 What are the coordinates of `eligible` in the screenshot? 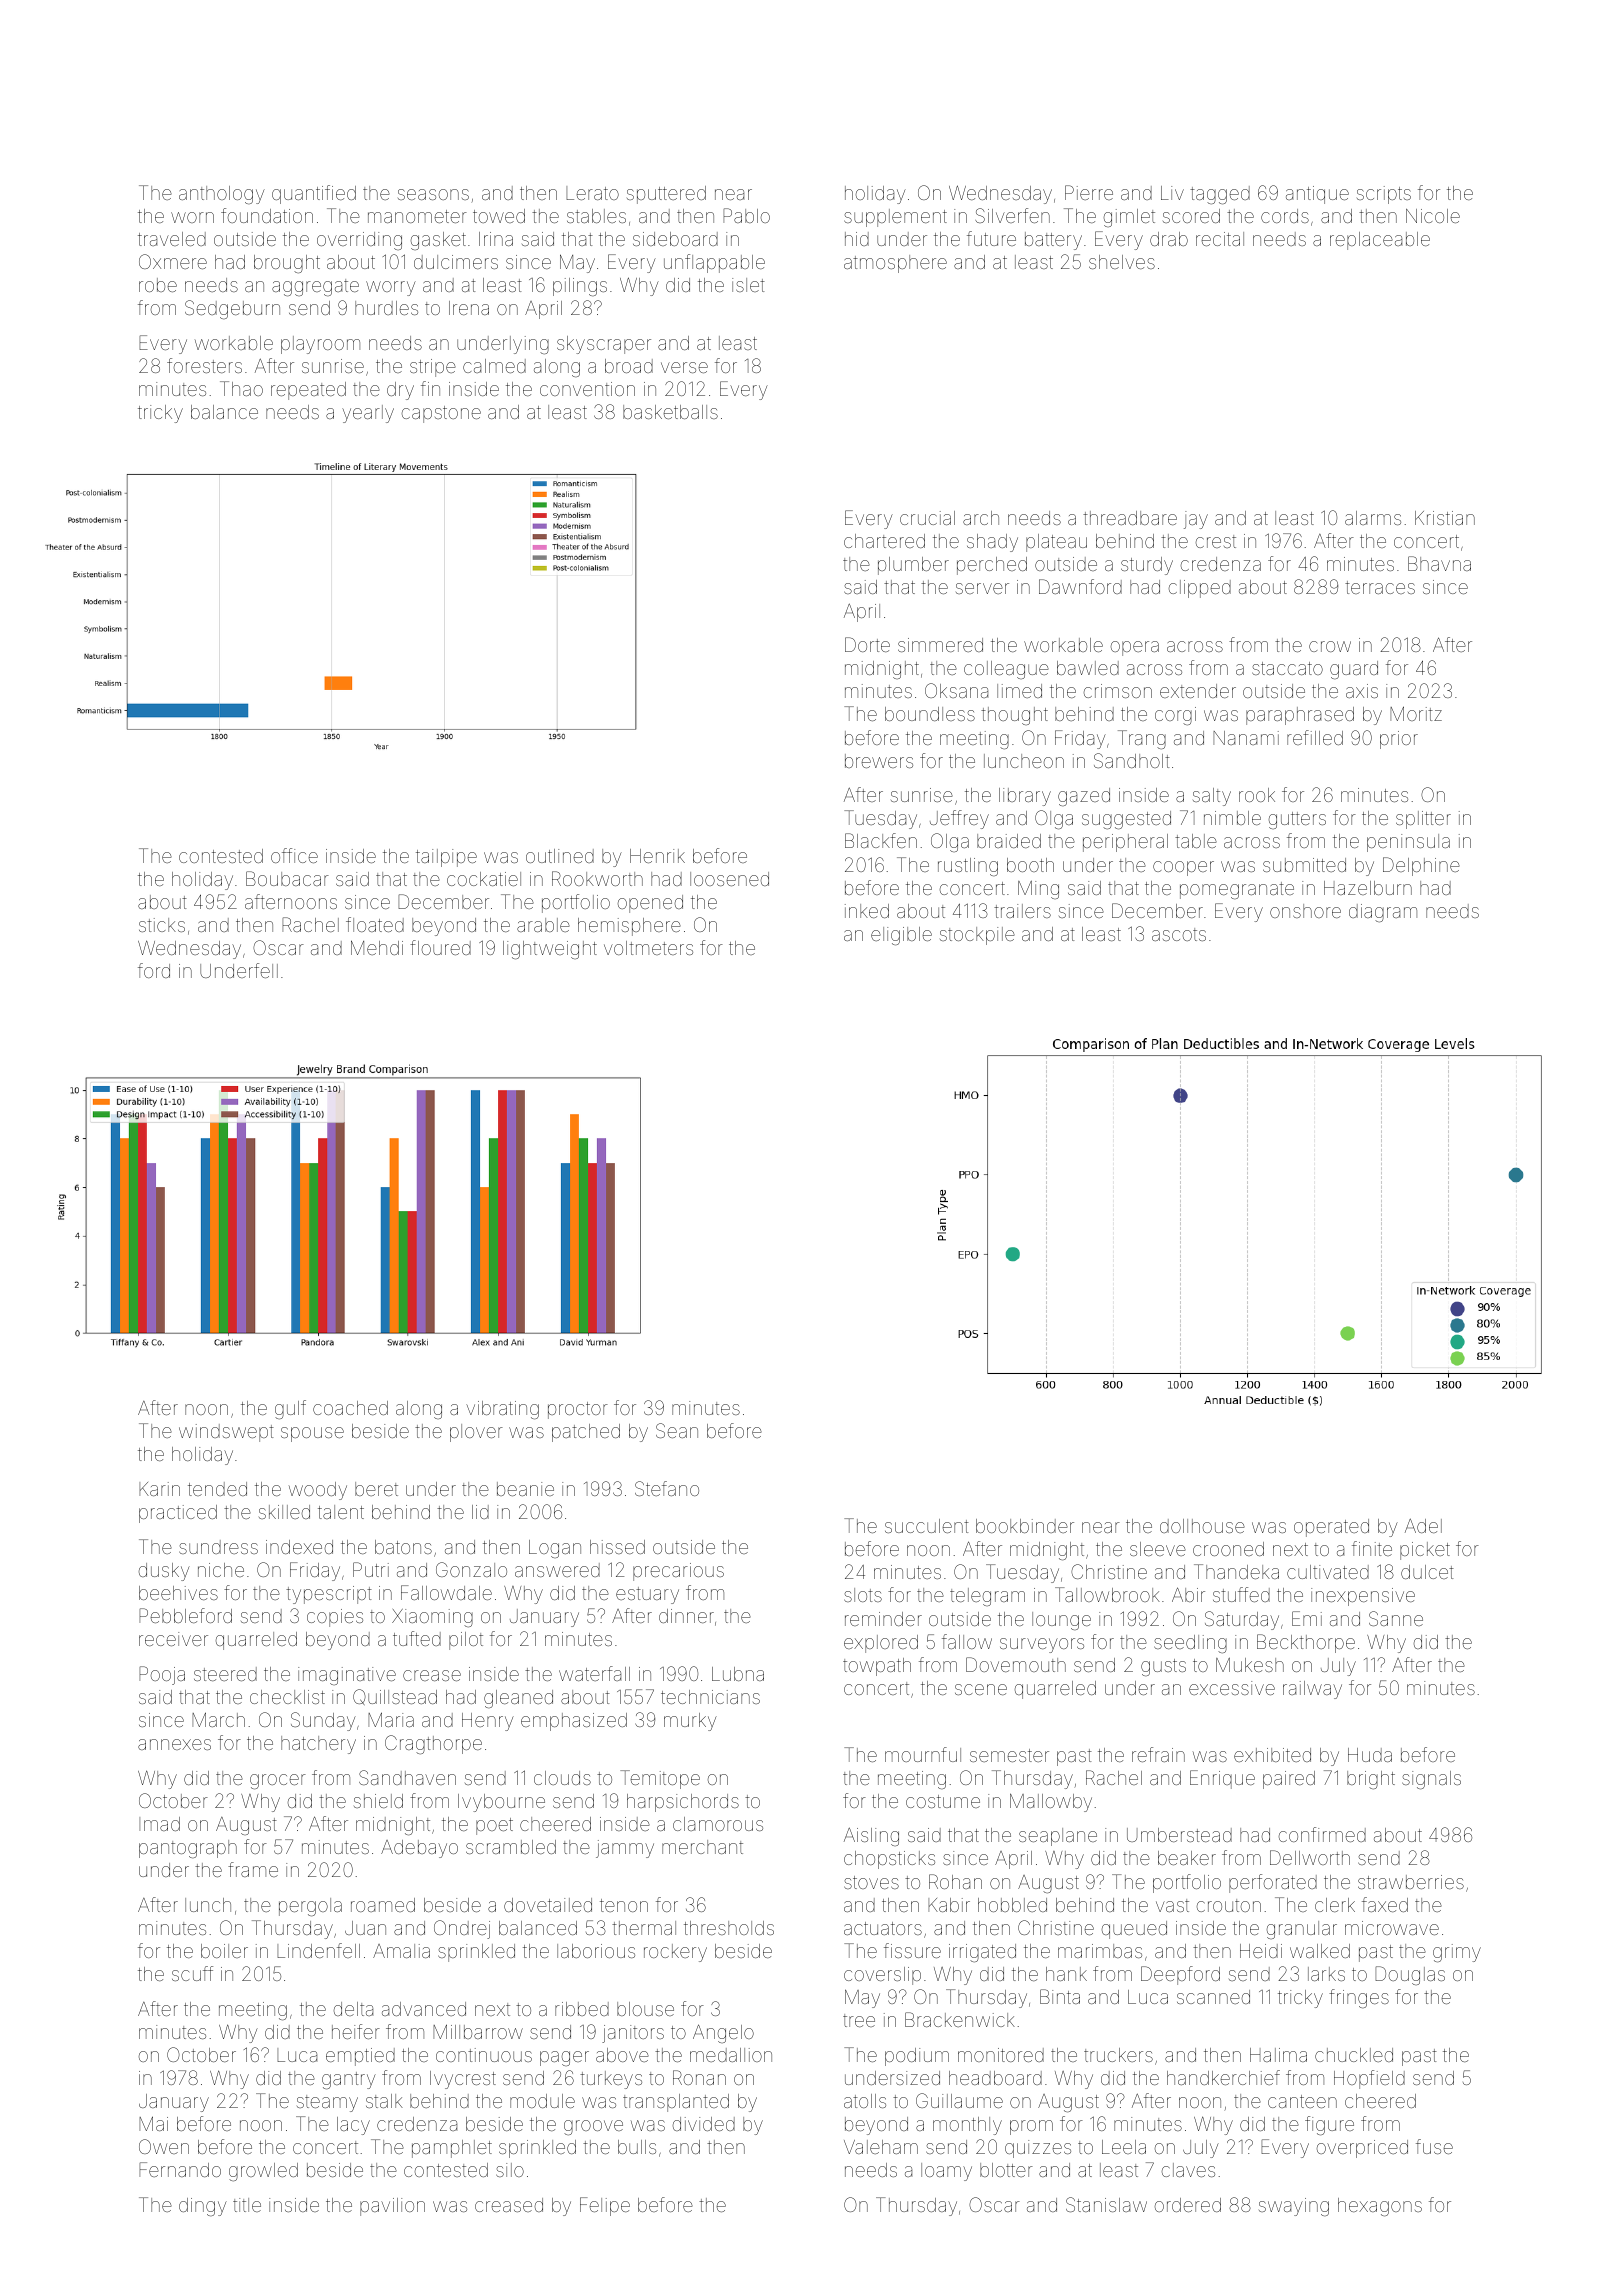 It's located at (901, 936).
